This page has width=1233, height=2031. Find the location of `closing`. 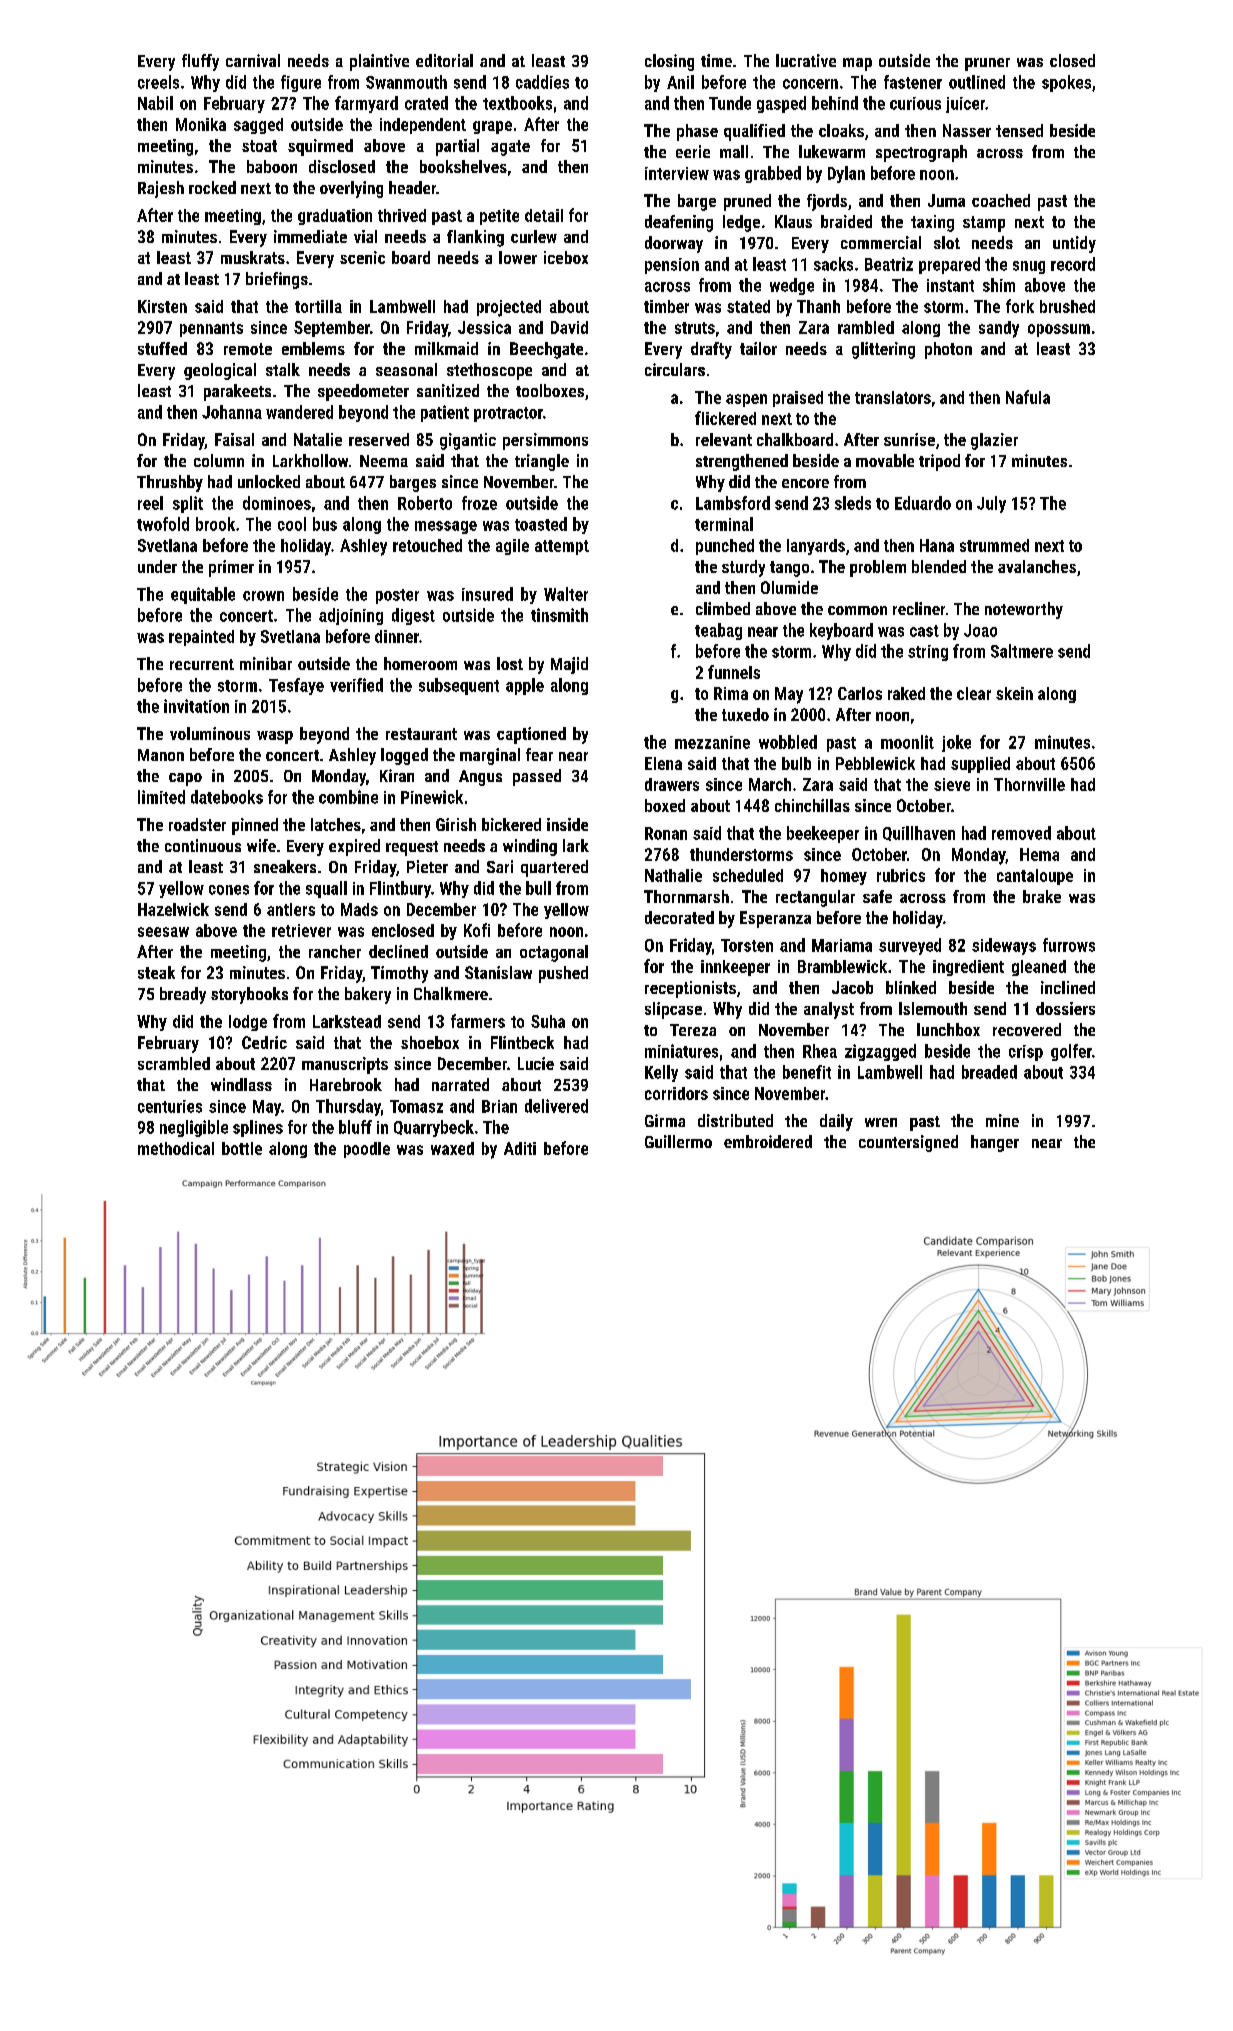

closing is located at coordinates (669, 62).
